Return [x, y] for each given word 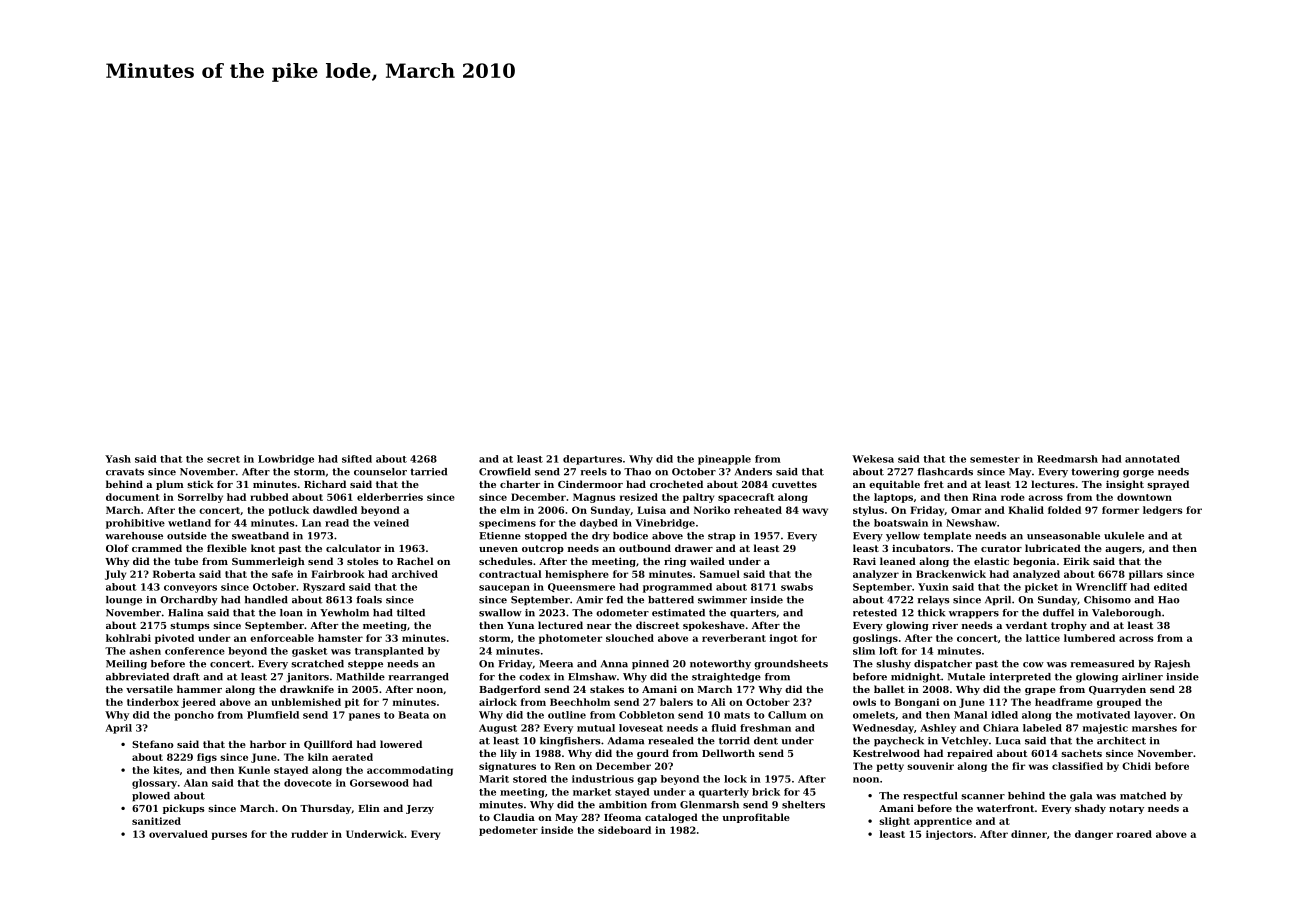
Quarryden [1117, 690]
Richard [325, 484]
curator [1001, 548]
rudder [309, 834]
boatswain [901, 523]
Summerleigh [268, 562]
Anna [614, 664]
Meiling [126, 665]
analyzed [1036, 575]
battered [671, 600]
